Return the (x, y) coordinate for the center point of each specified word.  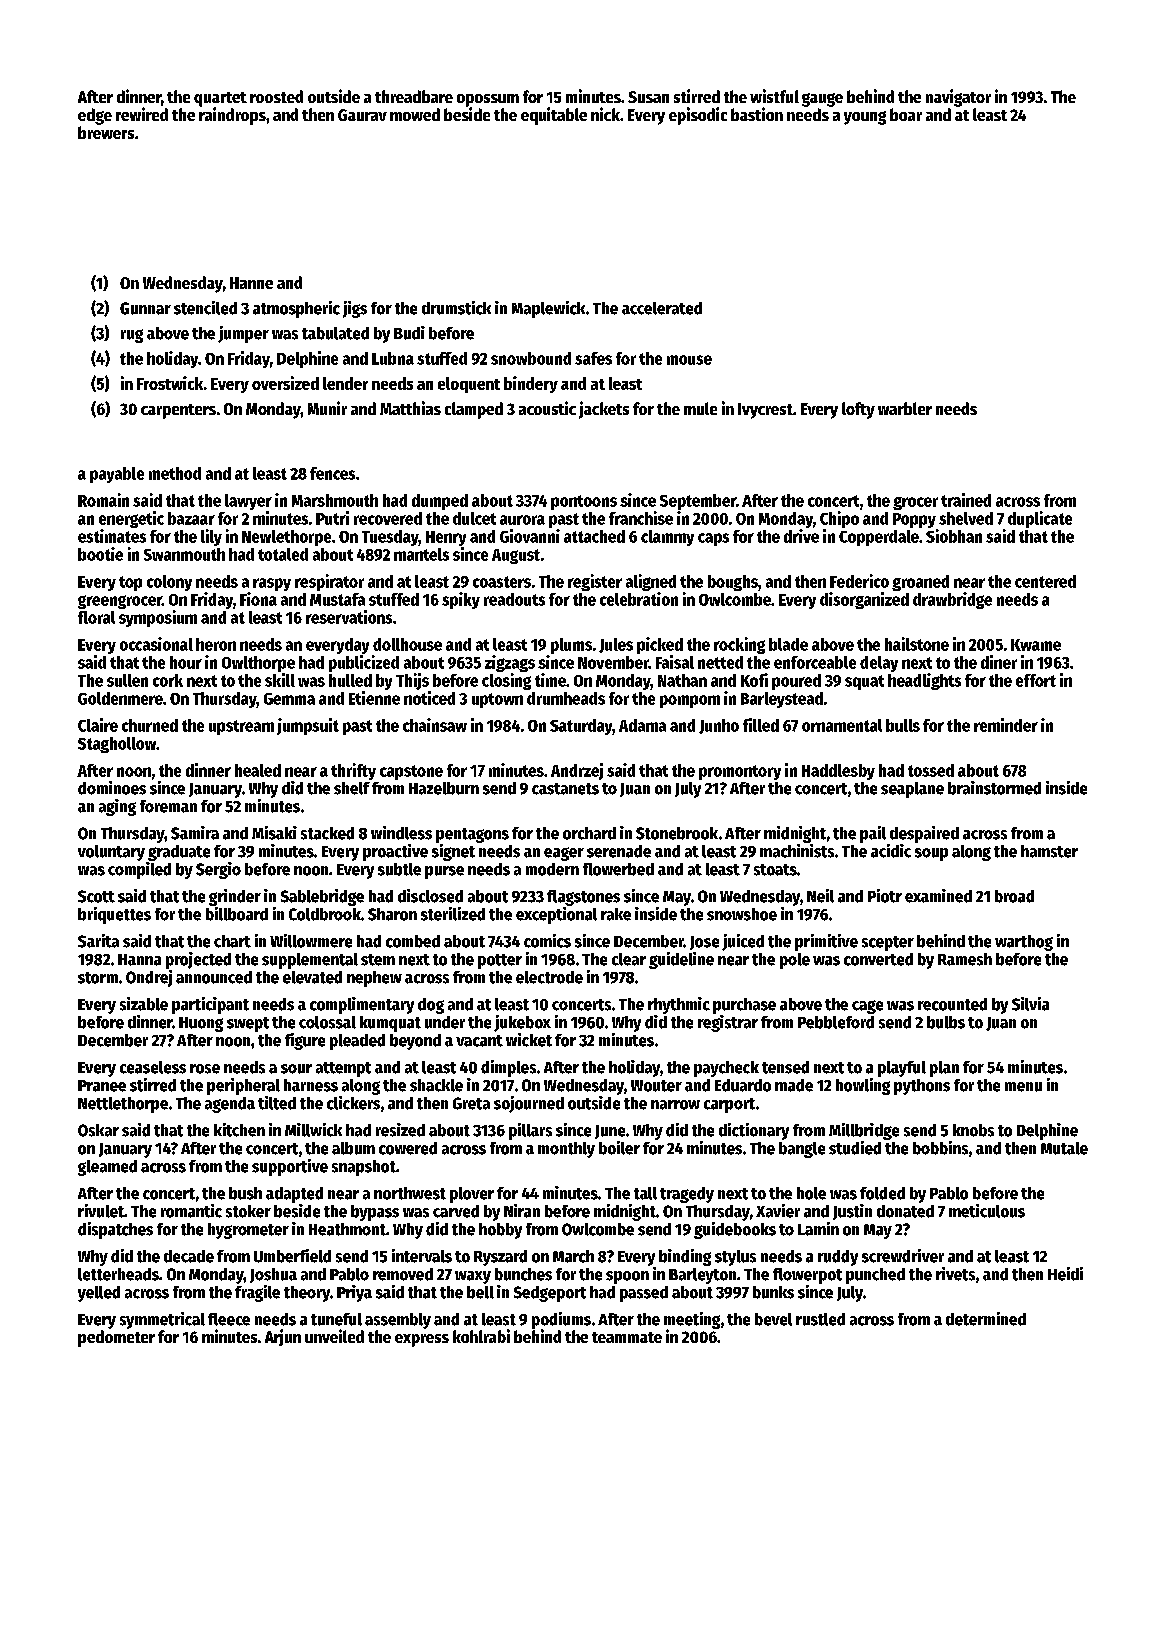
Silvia (1030, 1004)
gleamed (107, 1168)
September (698, 502)
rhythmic (679, 1005)
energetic (131, 519)
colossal (327, 1022)
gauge (822, 100)
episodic (698, 116)
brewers (106, 132)
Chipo (839, 519)
